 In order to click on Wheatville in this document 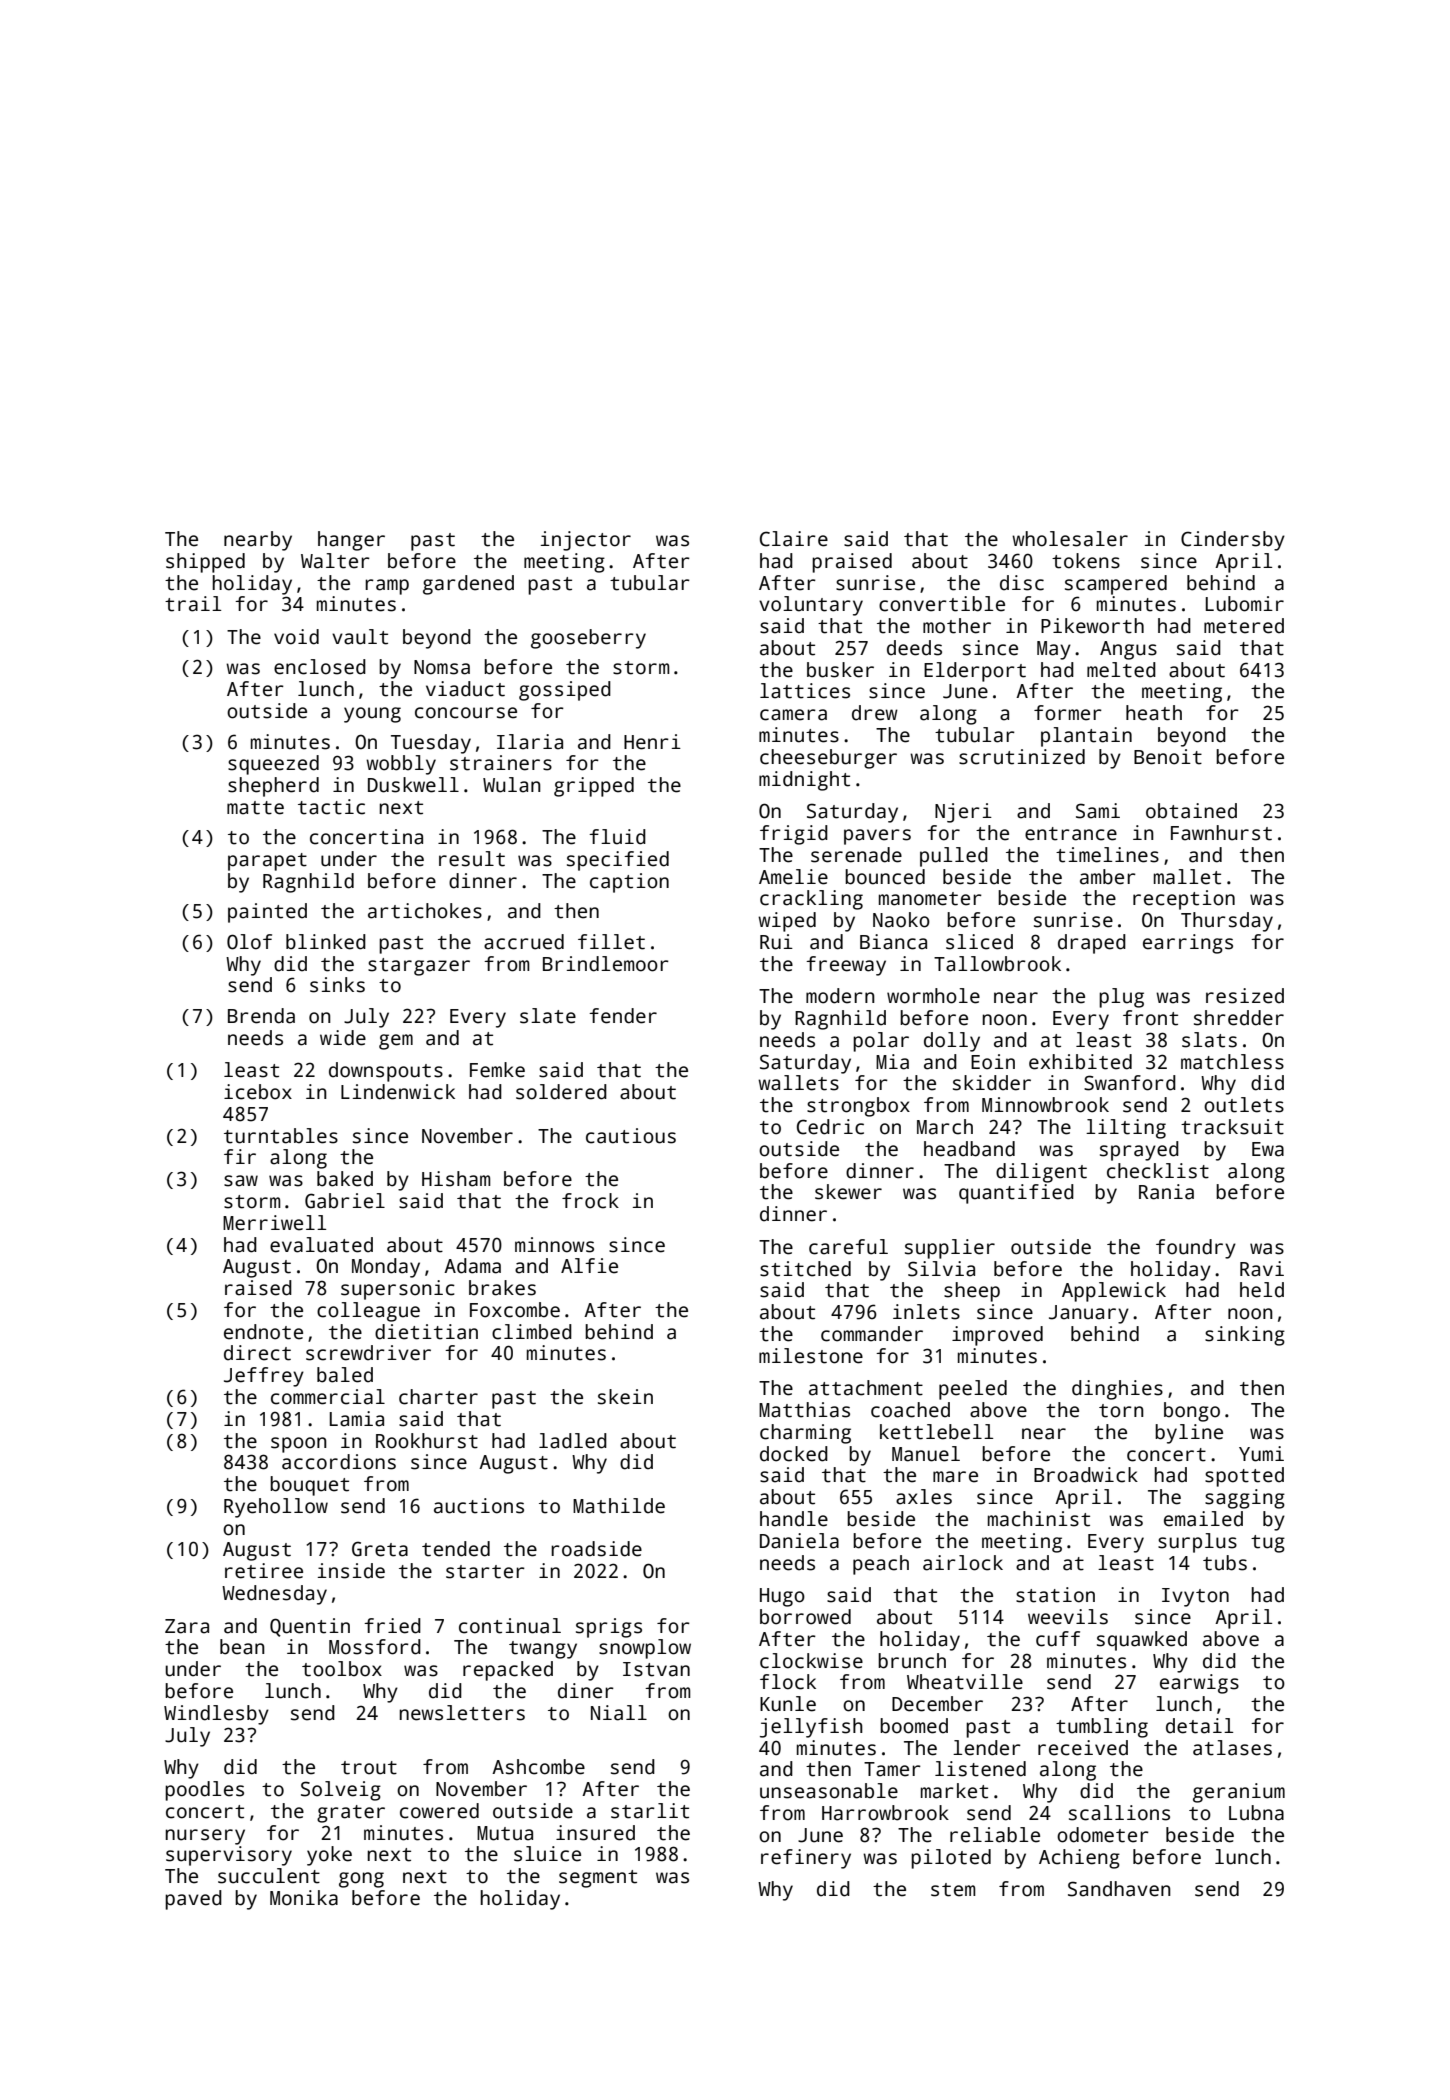, I will do `click(965, 1682)`.
